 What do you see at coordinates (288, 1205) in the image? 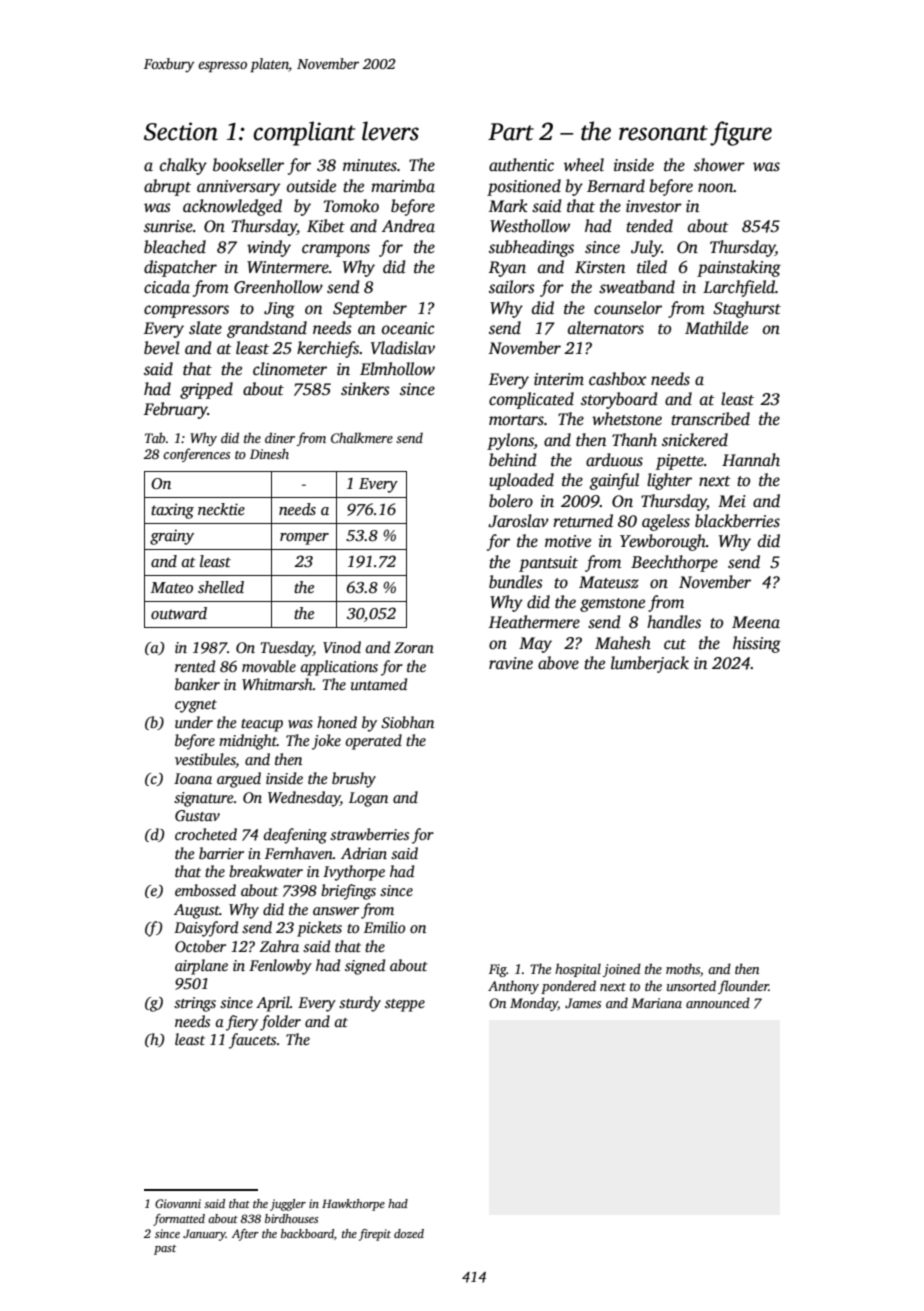
I see `juggler` at bounding box center [288, 1205].
